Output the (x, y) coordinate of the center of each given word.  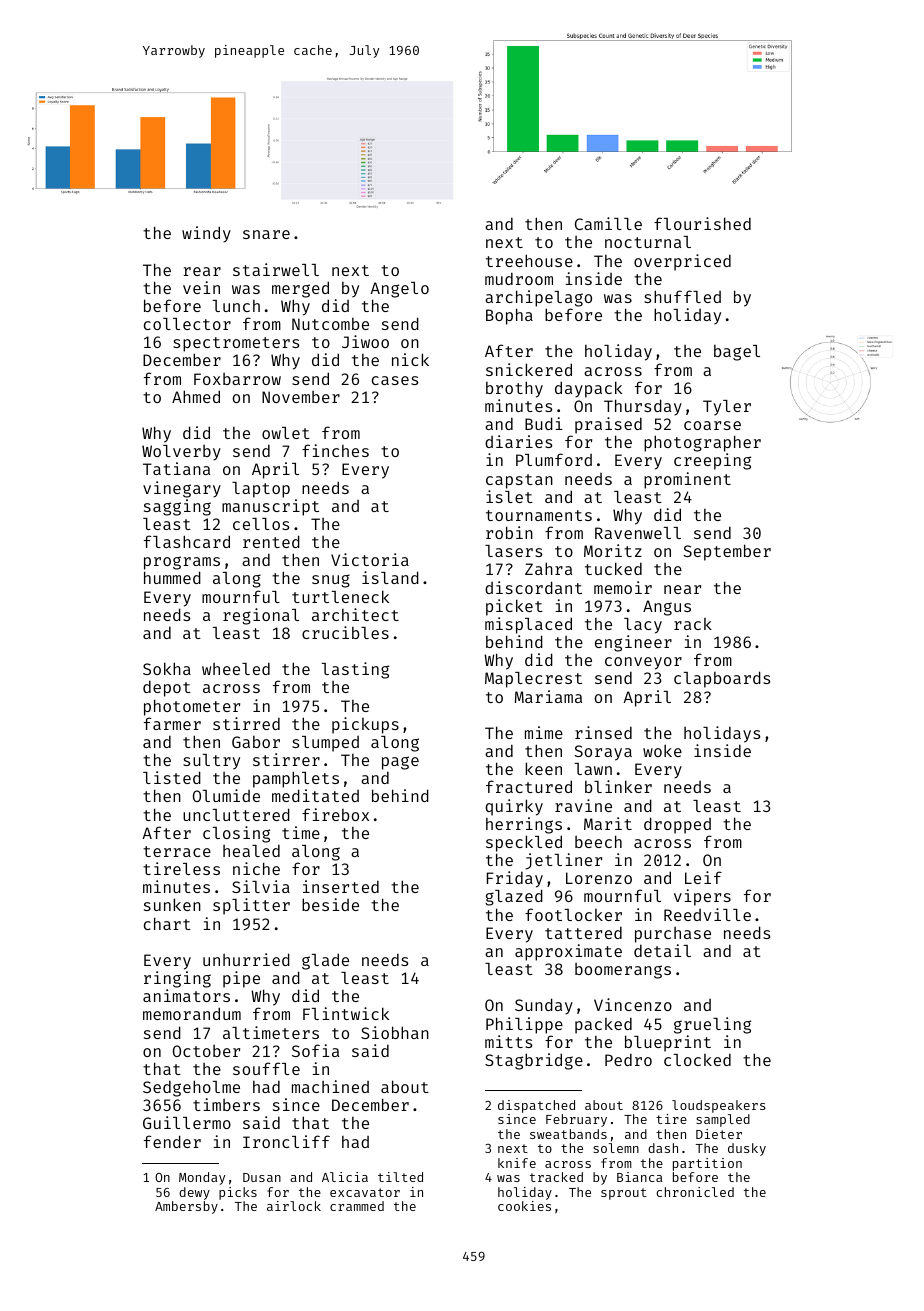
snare (266, 234)
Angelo (399, 290)
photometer (192, 707)
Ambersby (186, 1207)
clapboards (722, 679)
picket (514, 607)
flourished (702, 223)
